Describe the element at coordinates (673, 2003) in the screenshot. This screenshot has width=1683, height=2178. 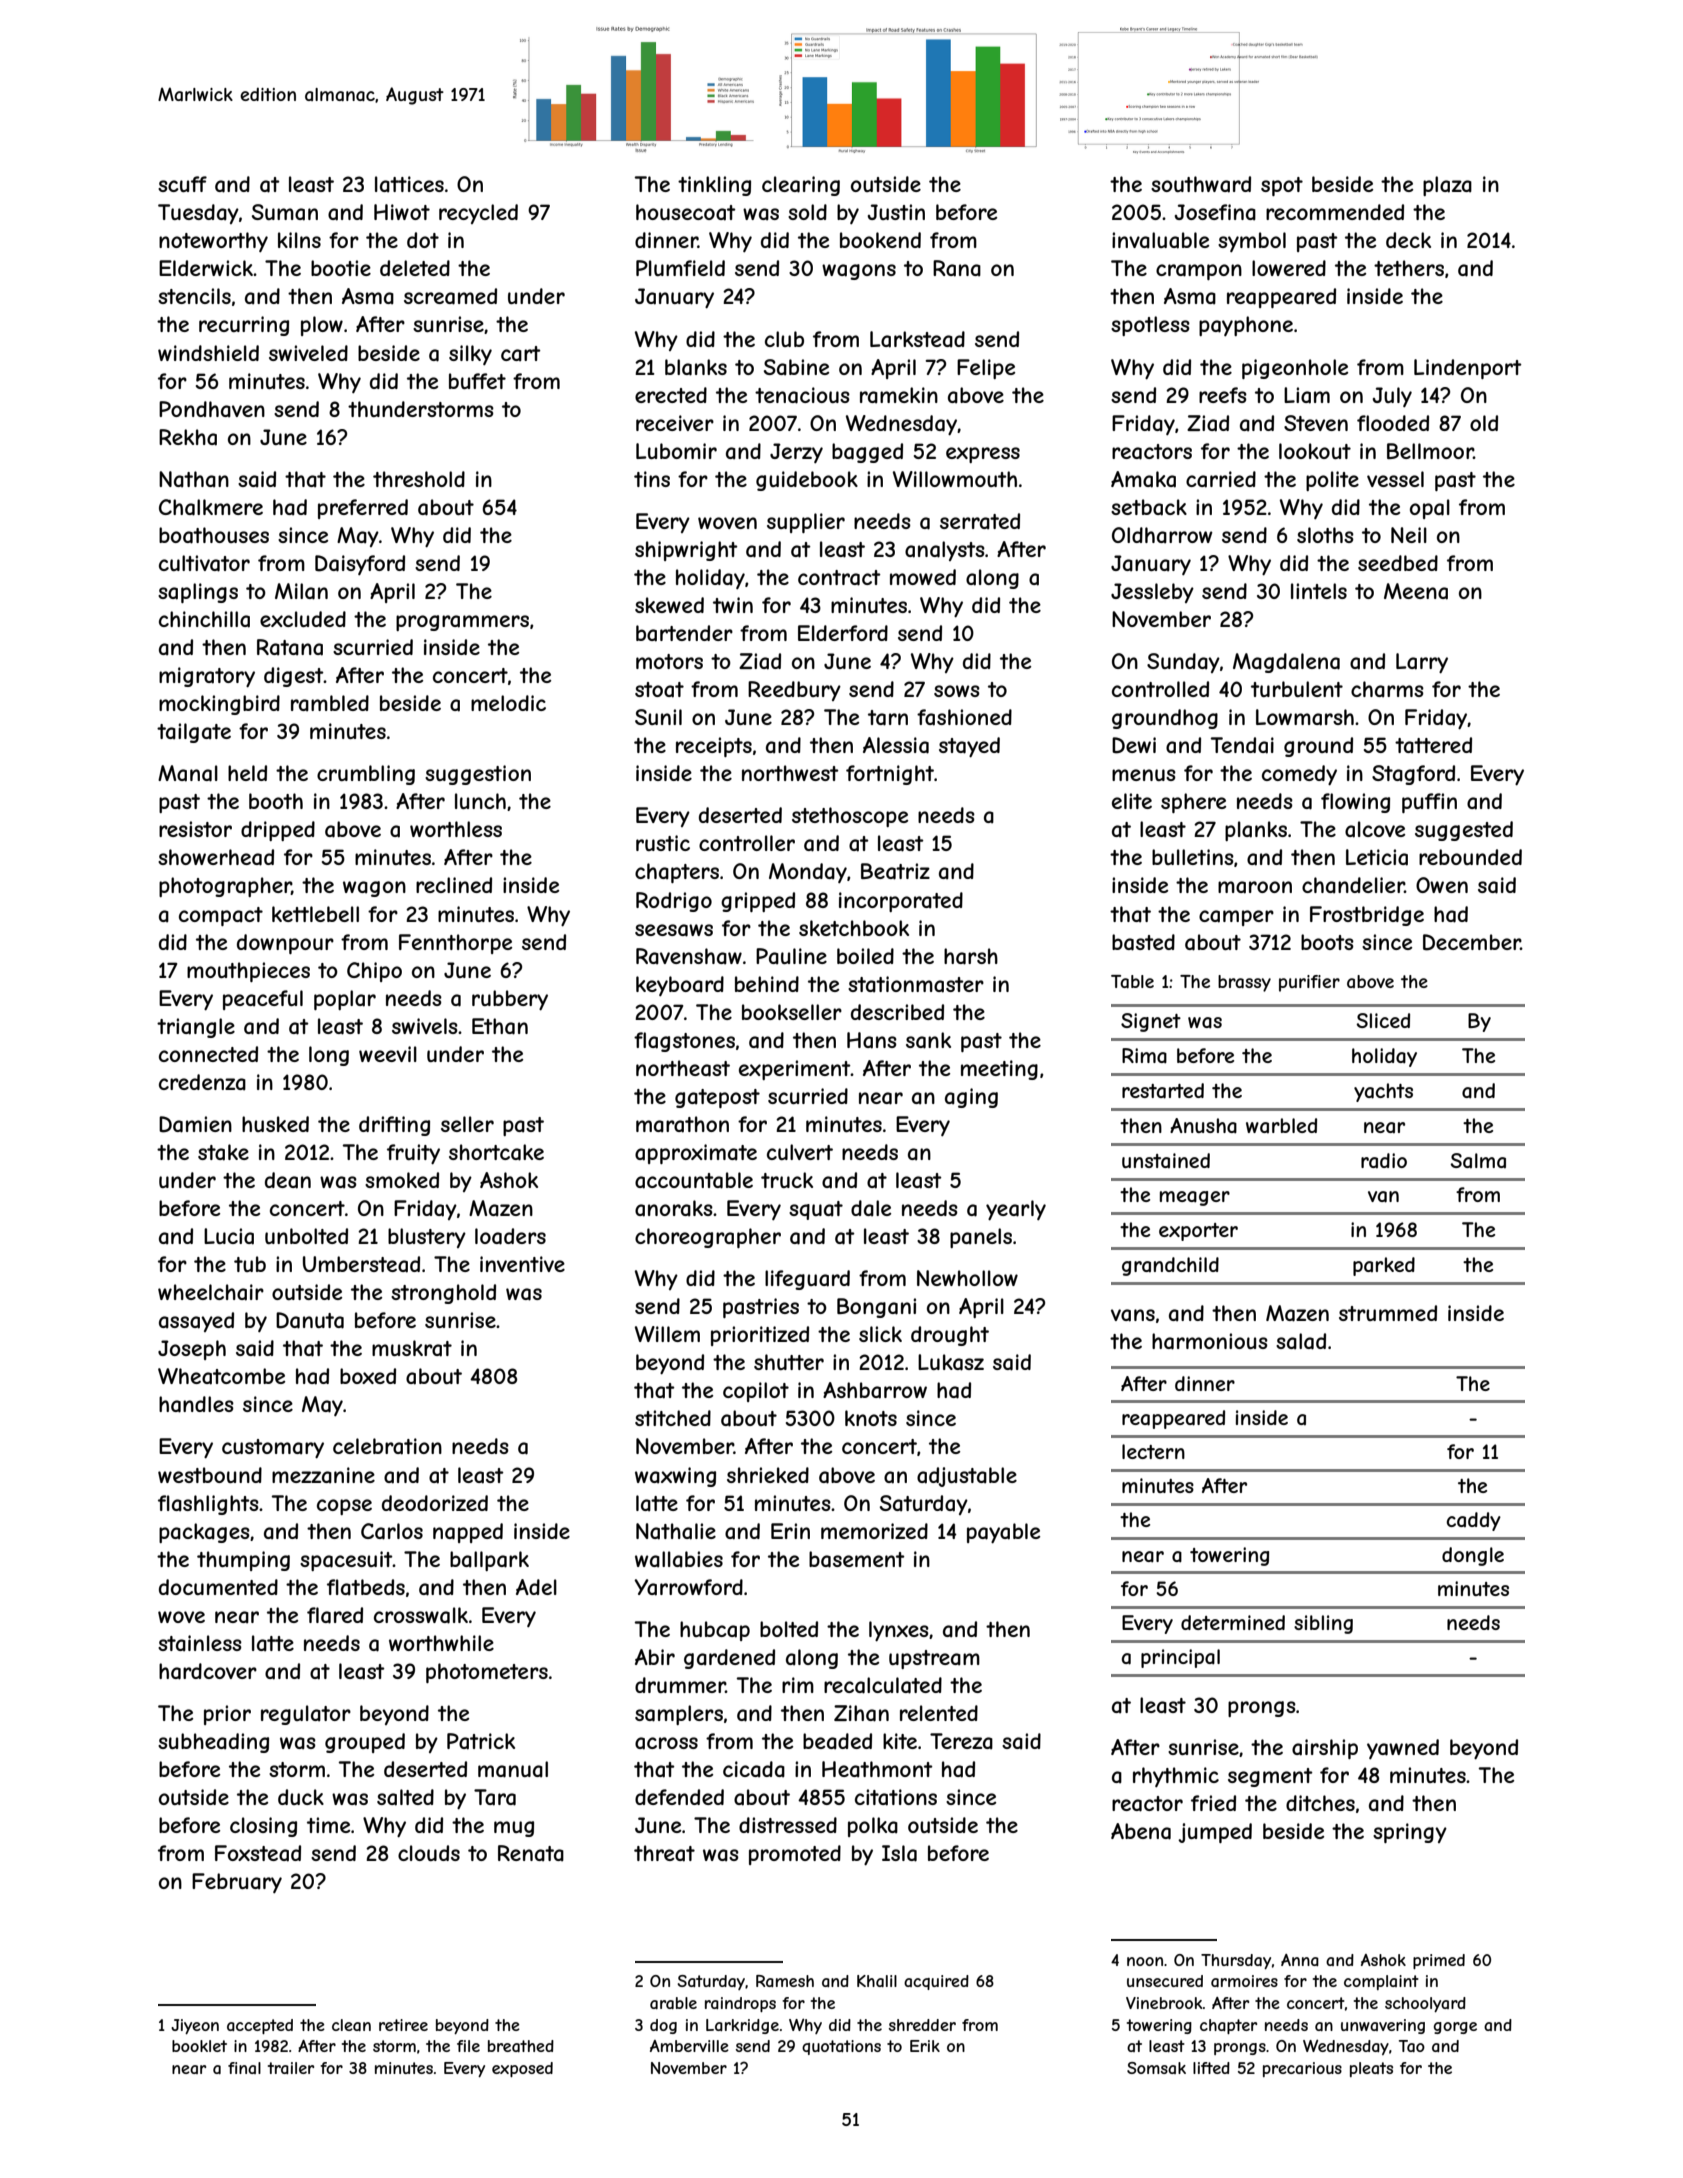
I see `arable` at that location.
